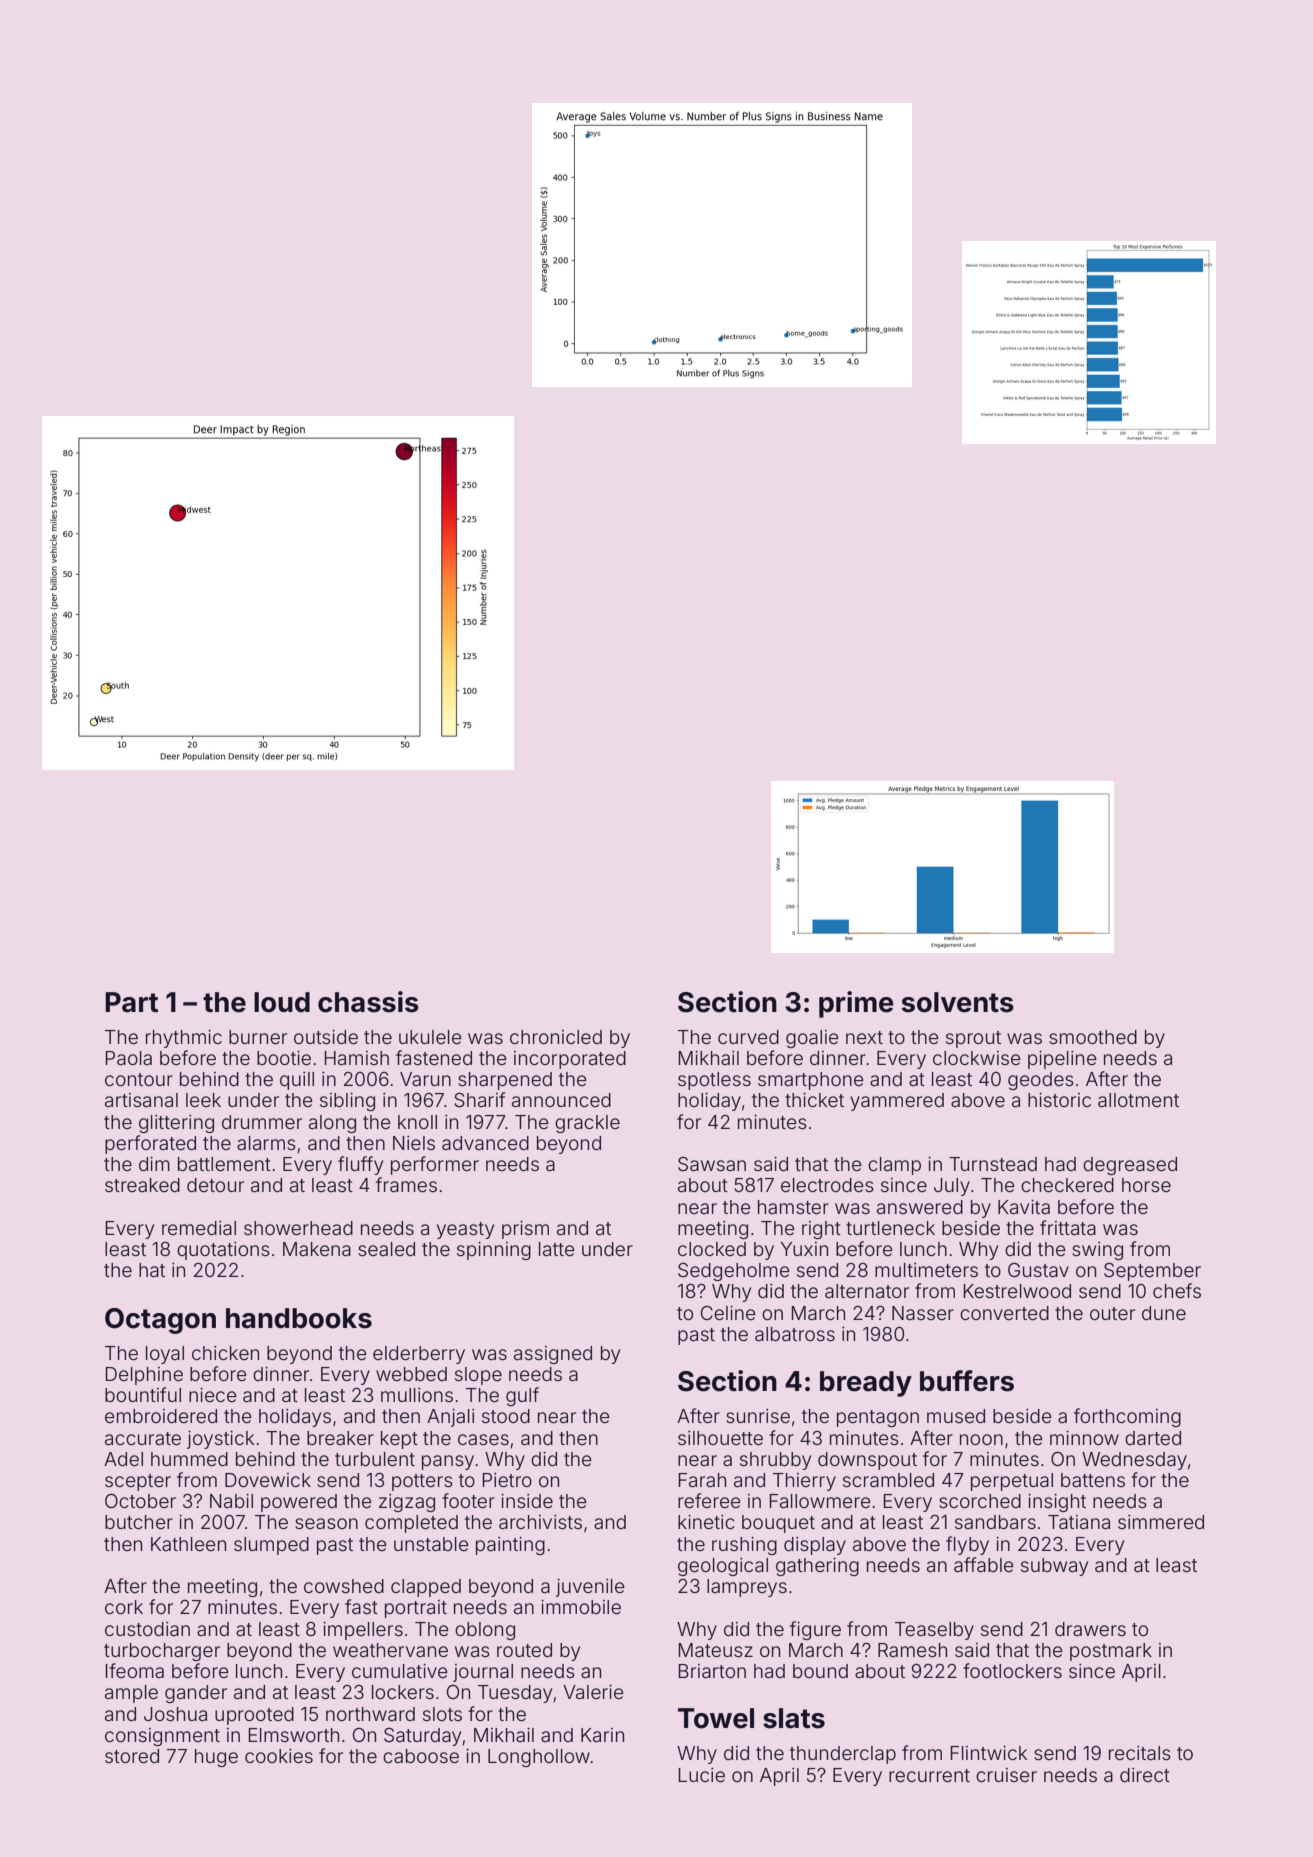 This screenshot has height=1857, width=1313. I want to click on Celine, so click(728, 1313).
